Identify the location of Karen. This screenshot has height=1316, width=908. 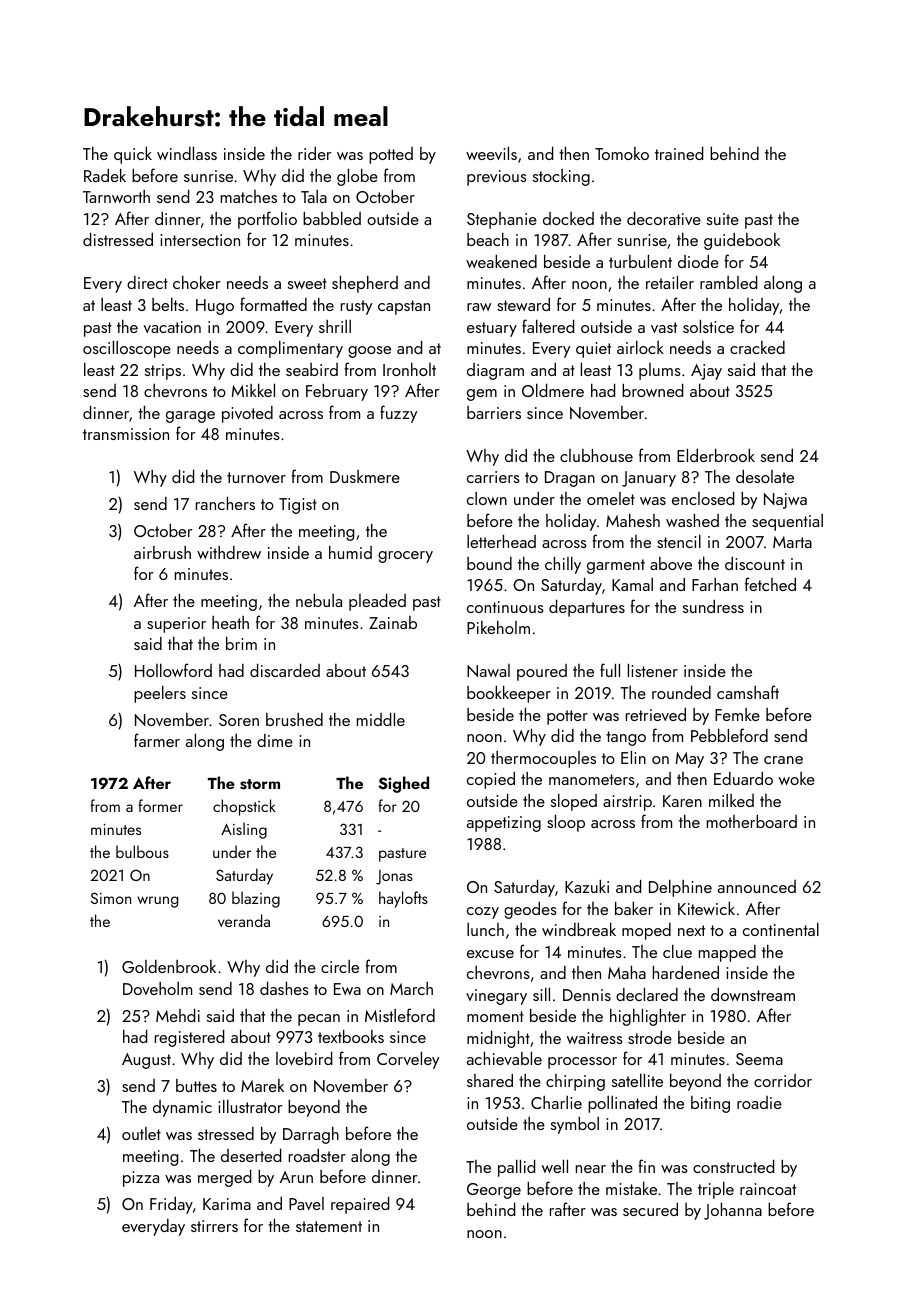
(682, 801).
